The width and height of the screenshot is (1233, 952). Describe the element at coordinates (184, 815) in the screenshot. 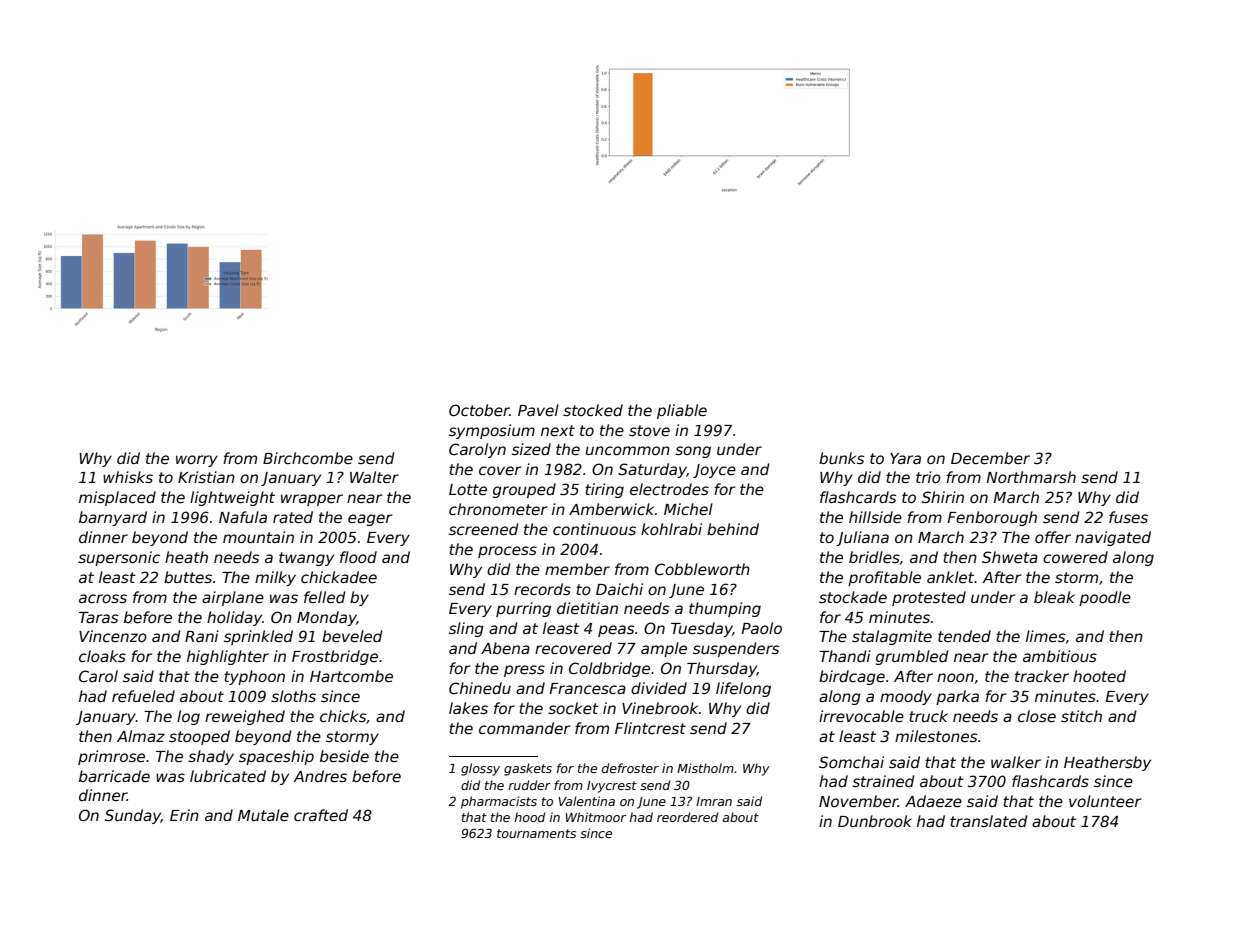

I see `Erin` at that location.
